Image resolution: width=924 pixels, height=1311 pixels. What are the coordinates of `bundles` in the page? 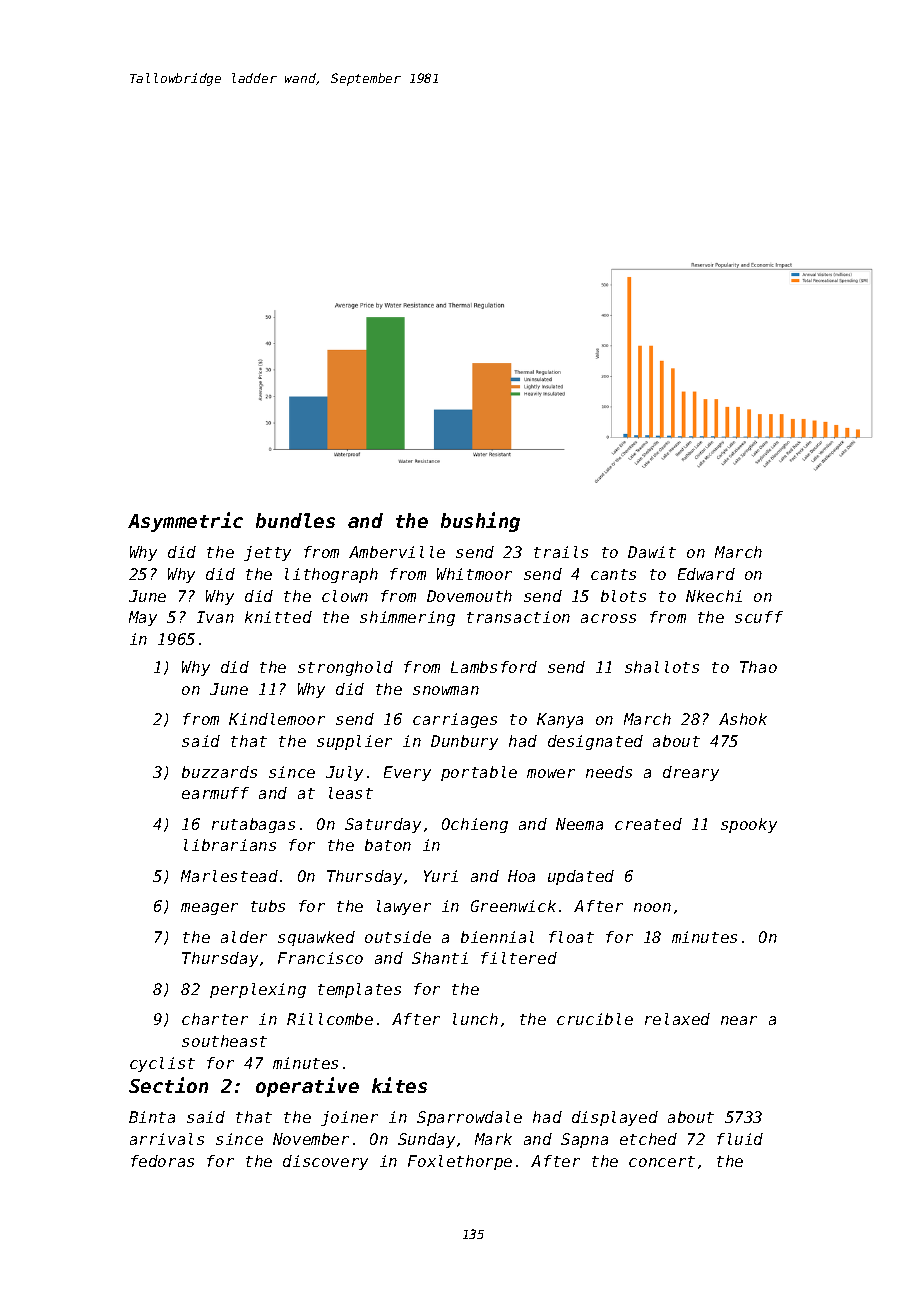 It's located at (295, 520).
